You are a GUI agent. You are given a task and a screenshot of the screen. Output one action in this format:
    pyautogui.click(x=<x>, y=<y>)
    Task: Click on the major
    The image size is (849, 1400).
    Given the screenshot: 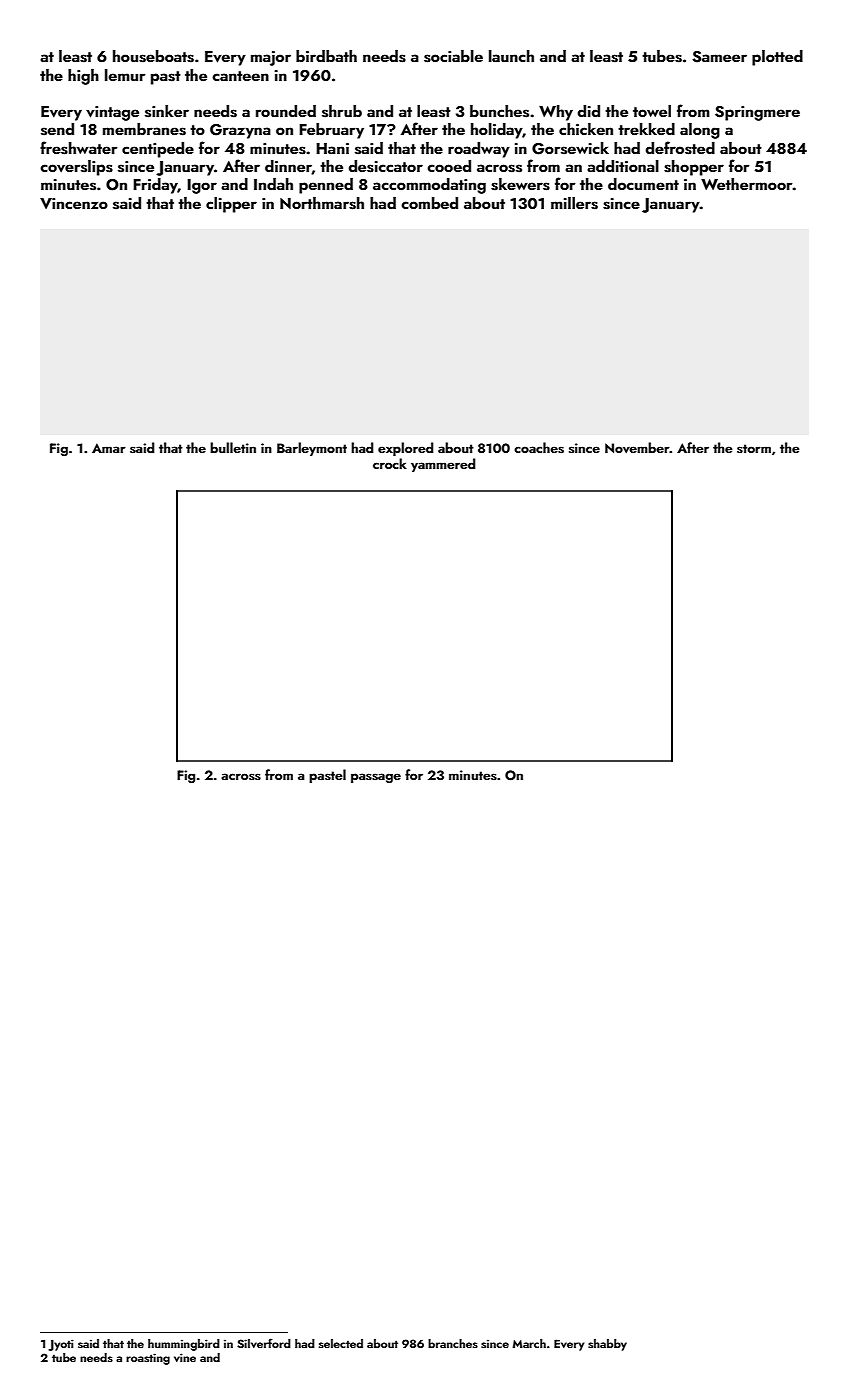 What is the action you would take?
    pyautogui.click(x=271, y=58)
